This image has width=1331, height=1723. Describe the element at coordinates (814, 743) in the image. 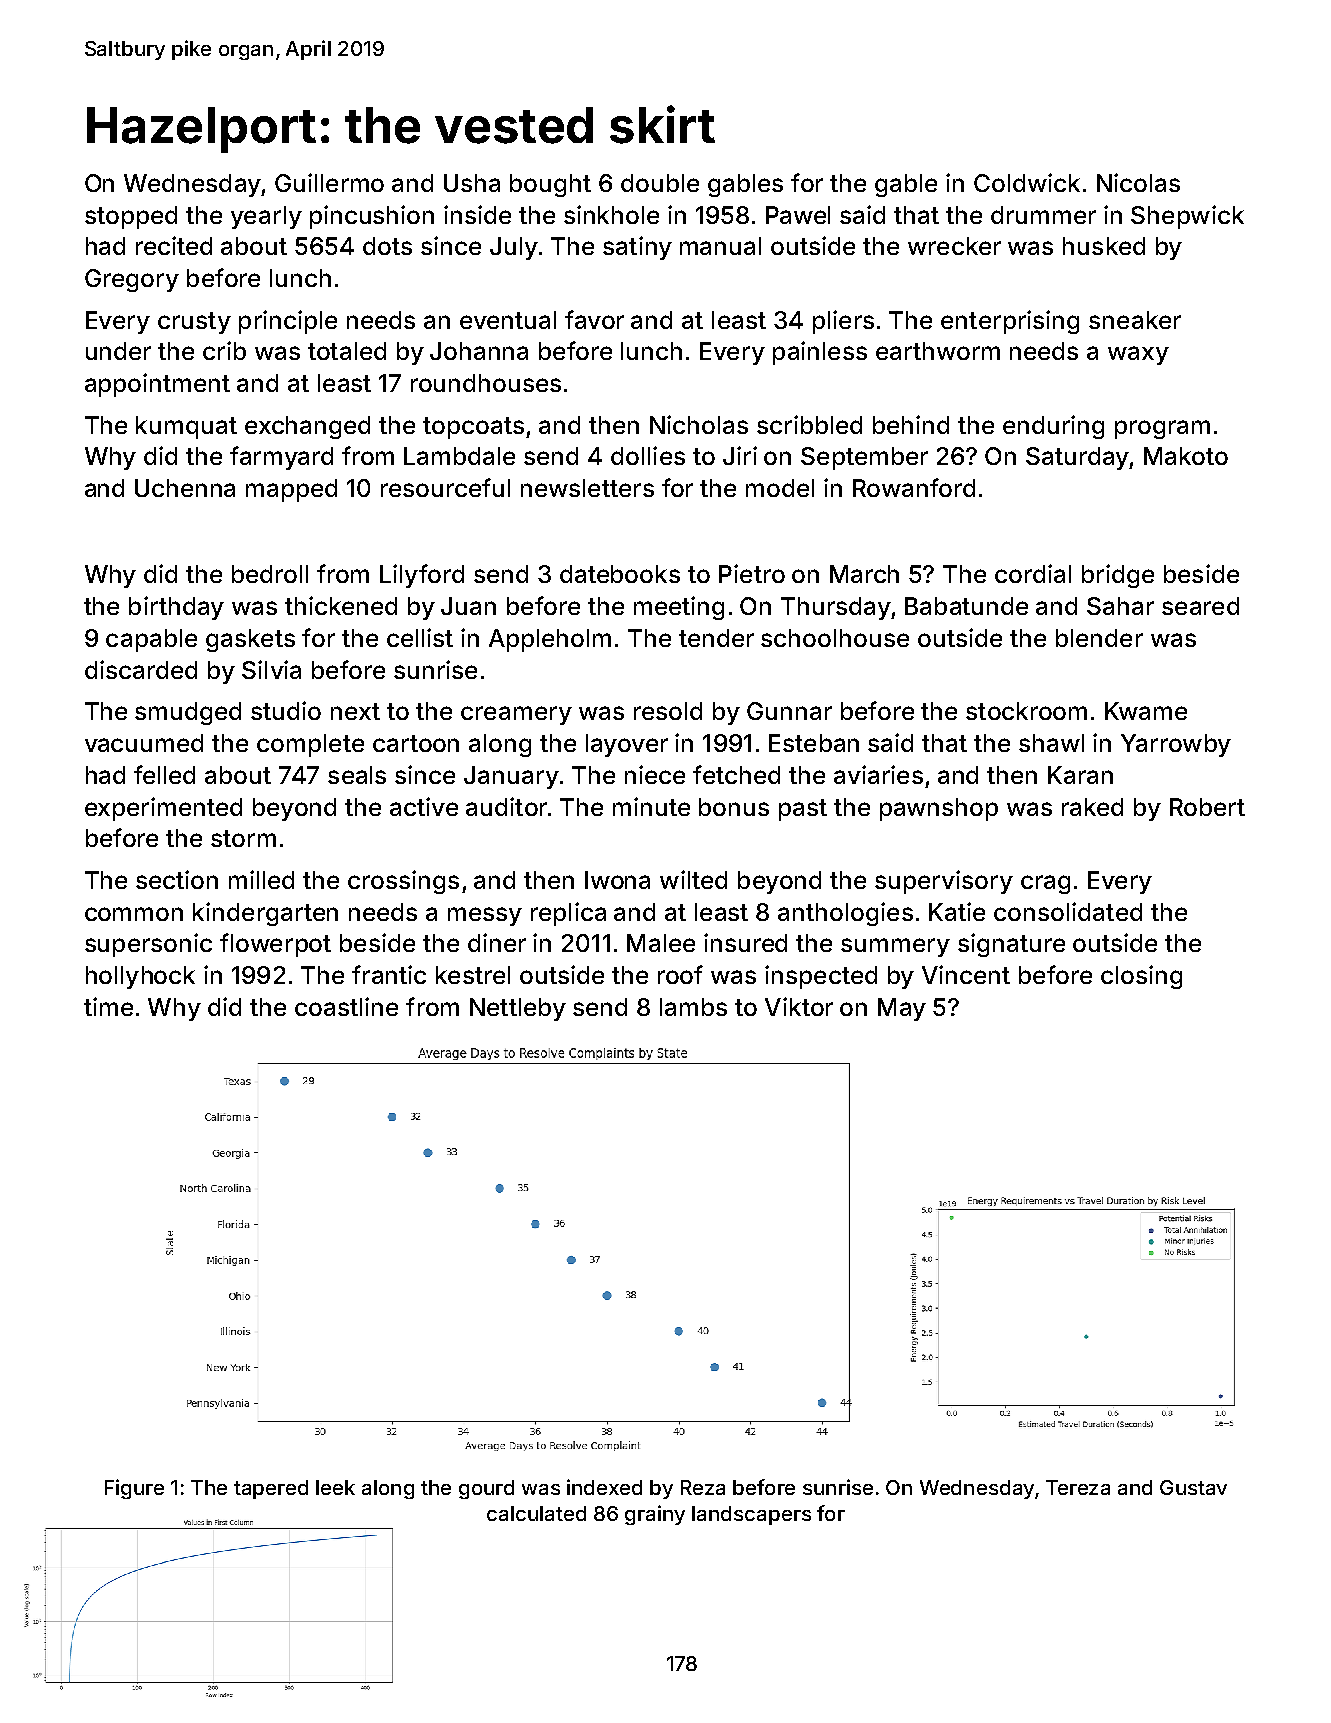

I see `Esteban` at that location.
